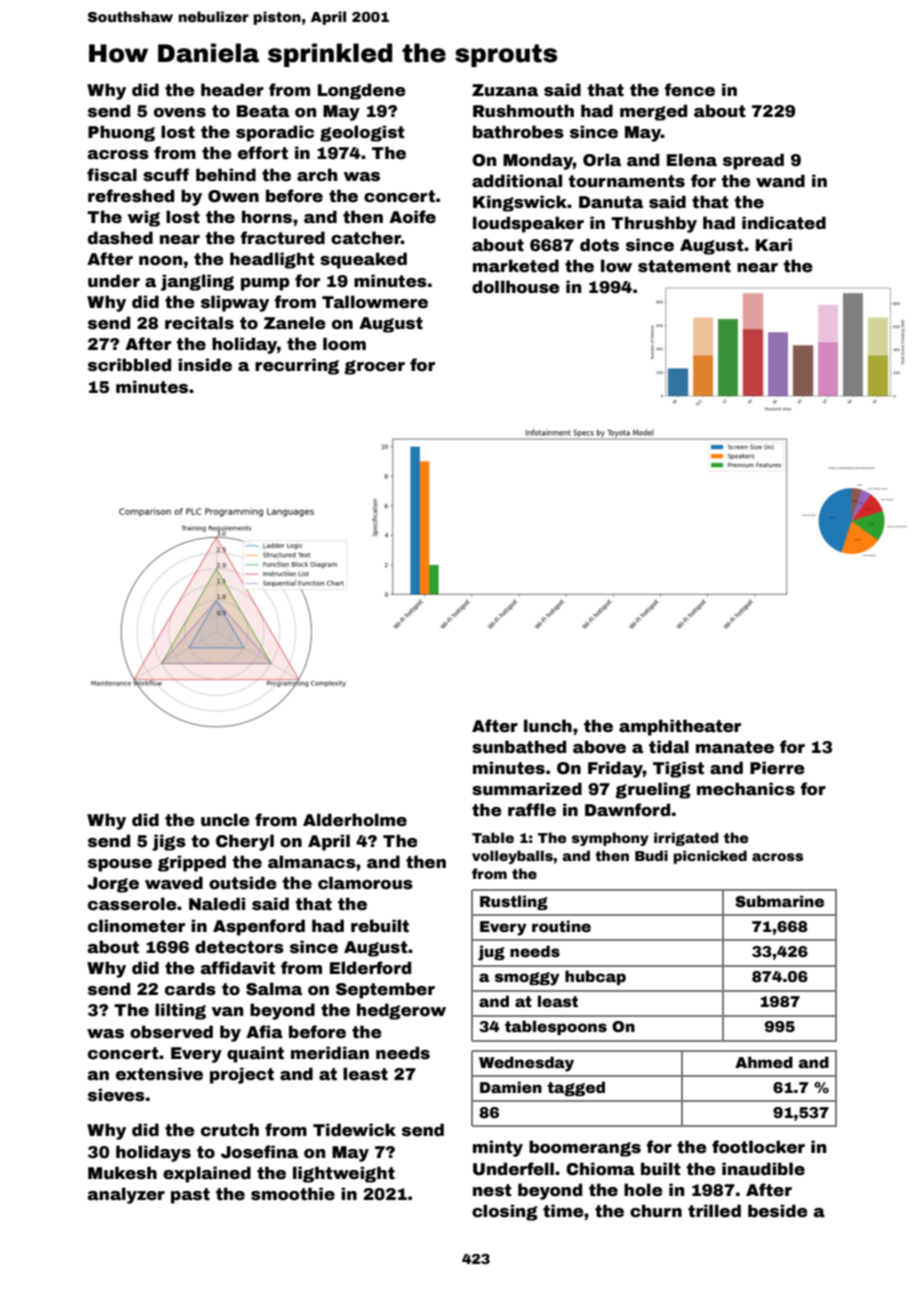 This screenshot has width=924, height=1308. What do you see at coordinates (505, 90) in the screenshot?
I see `Zuzana` at bounding box center [505, 90].
